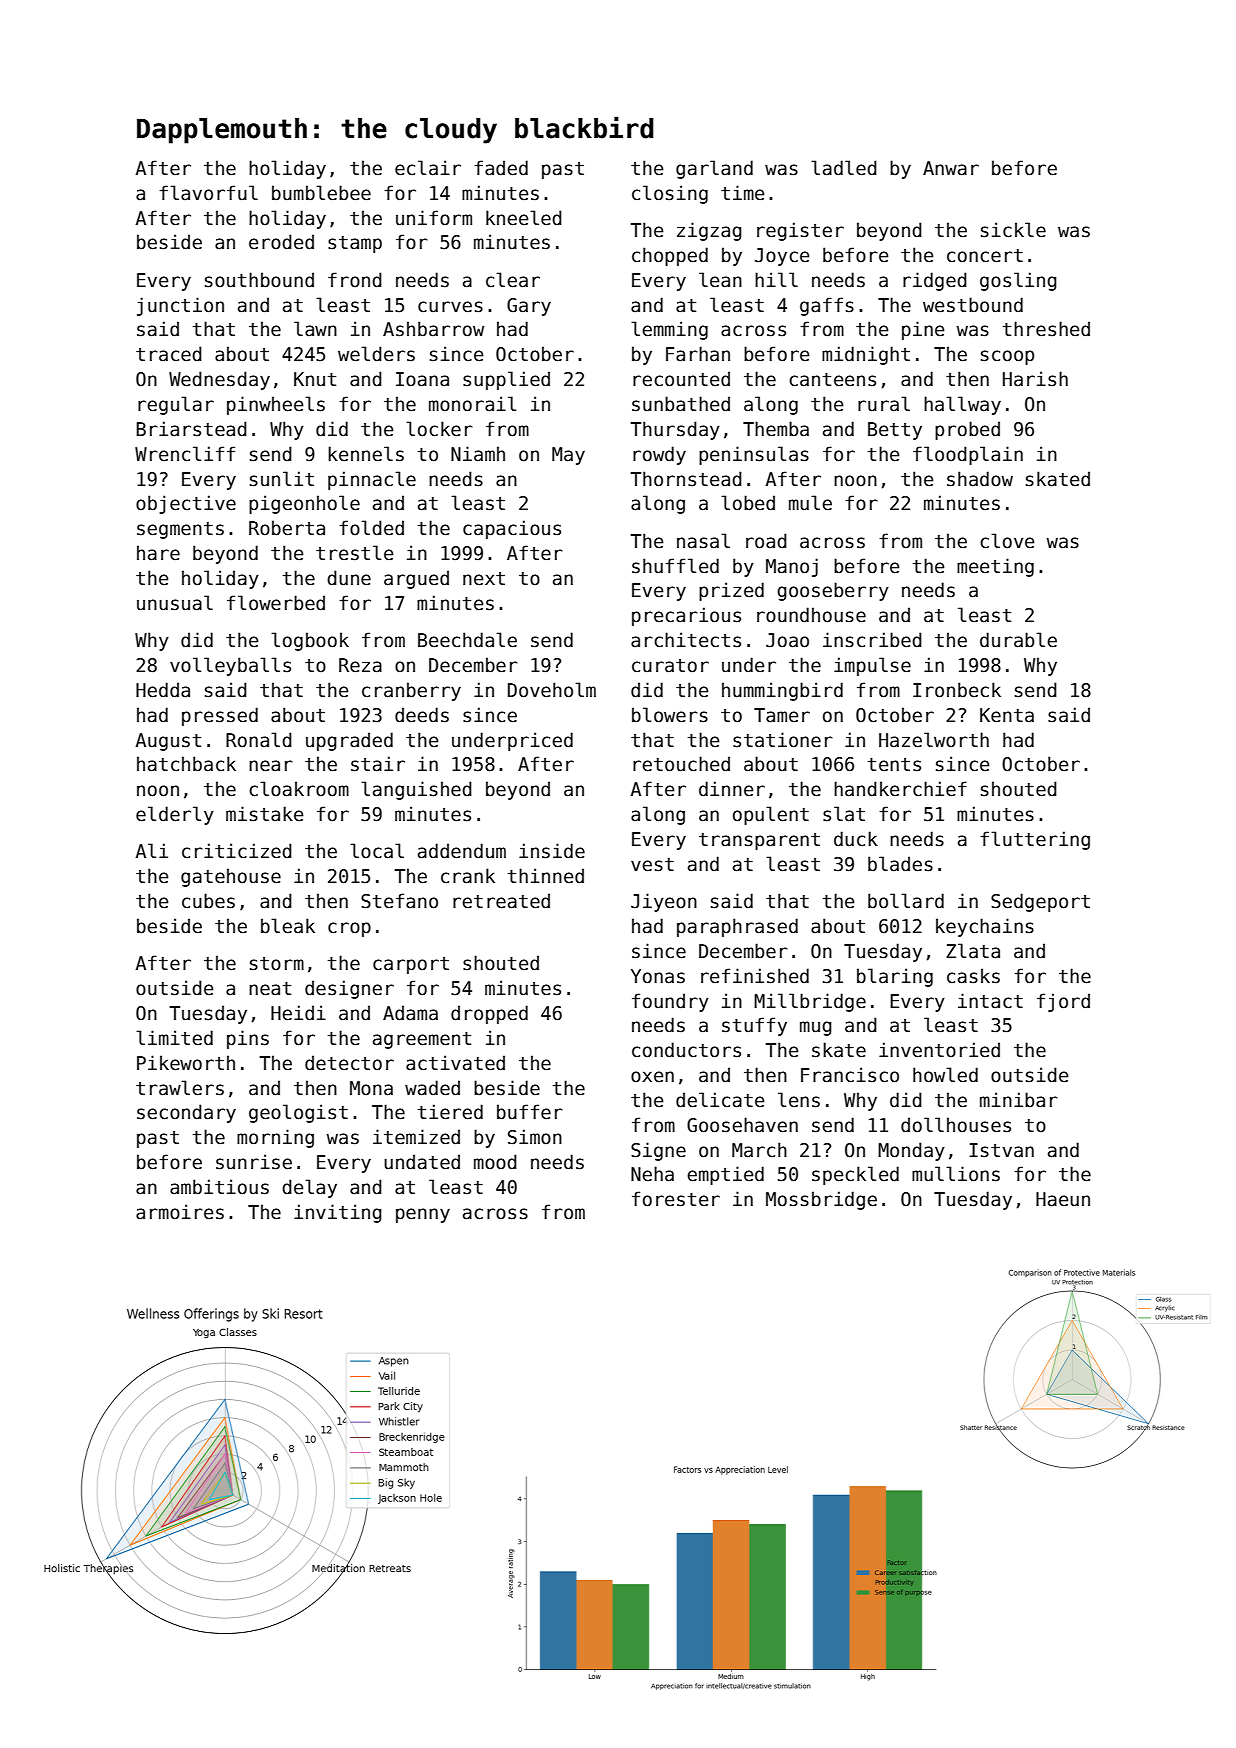 This screenshot has width=1236, height=1748. I want to click on logbook, so click(310, 641).
